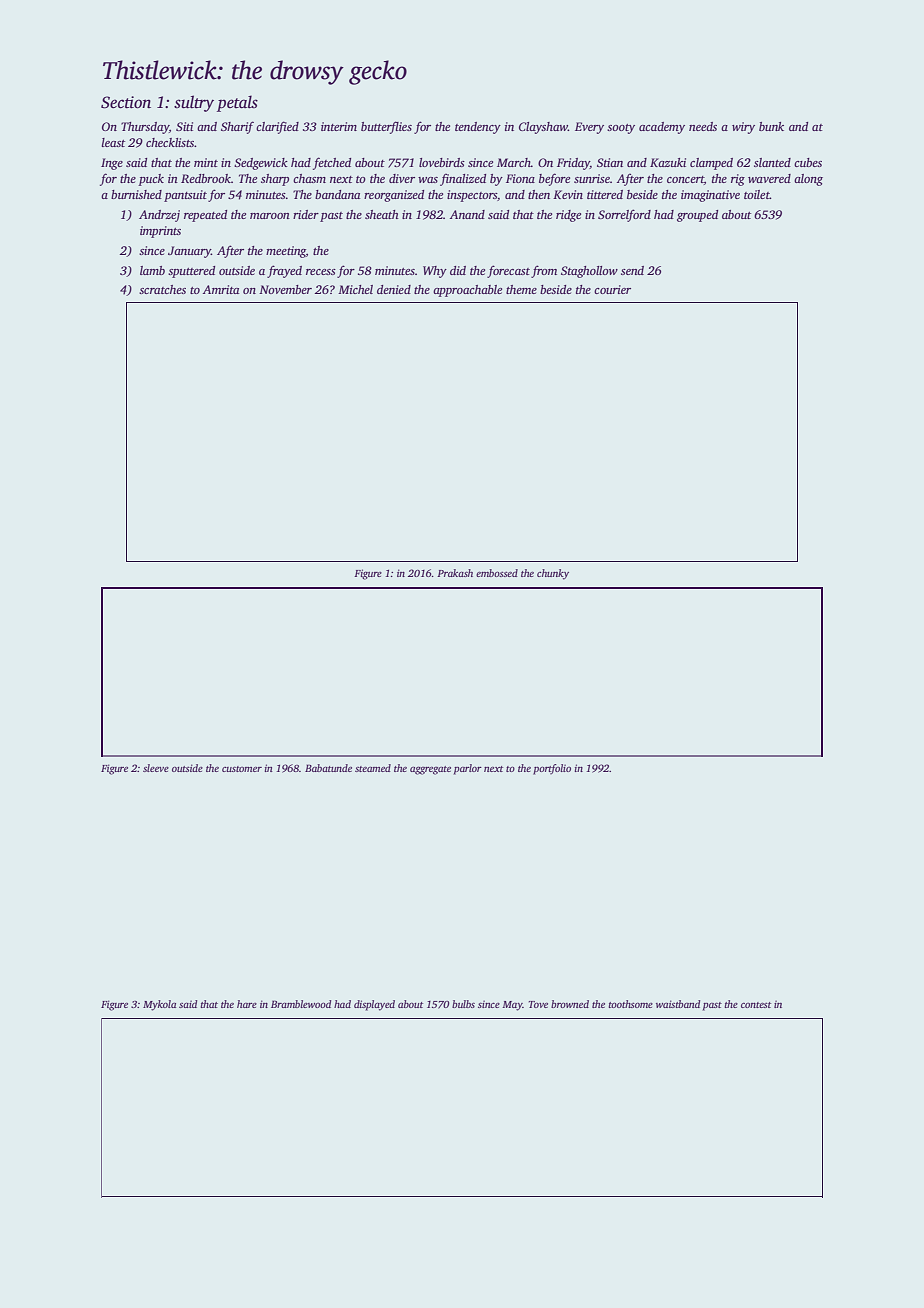 The height and width of the screenshot is (1308, 924). I want to click on portfolio, so click(552, 769).
